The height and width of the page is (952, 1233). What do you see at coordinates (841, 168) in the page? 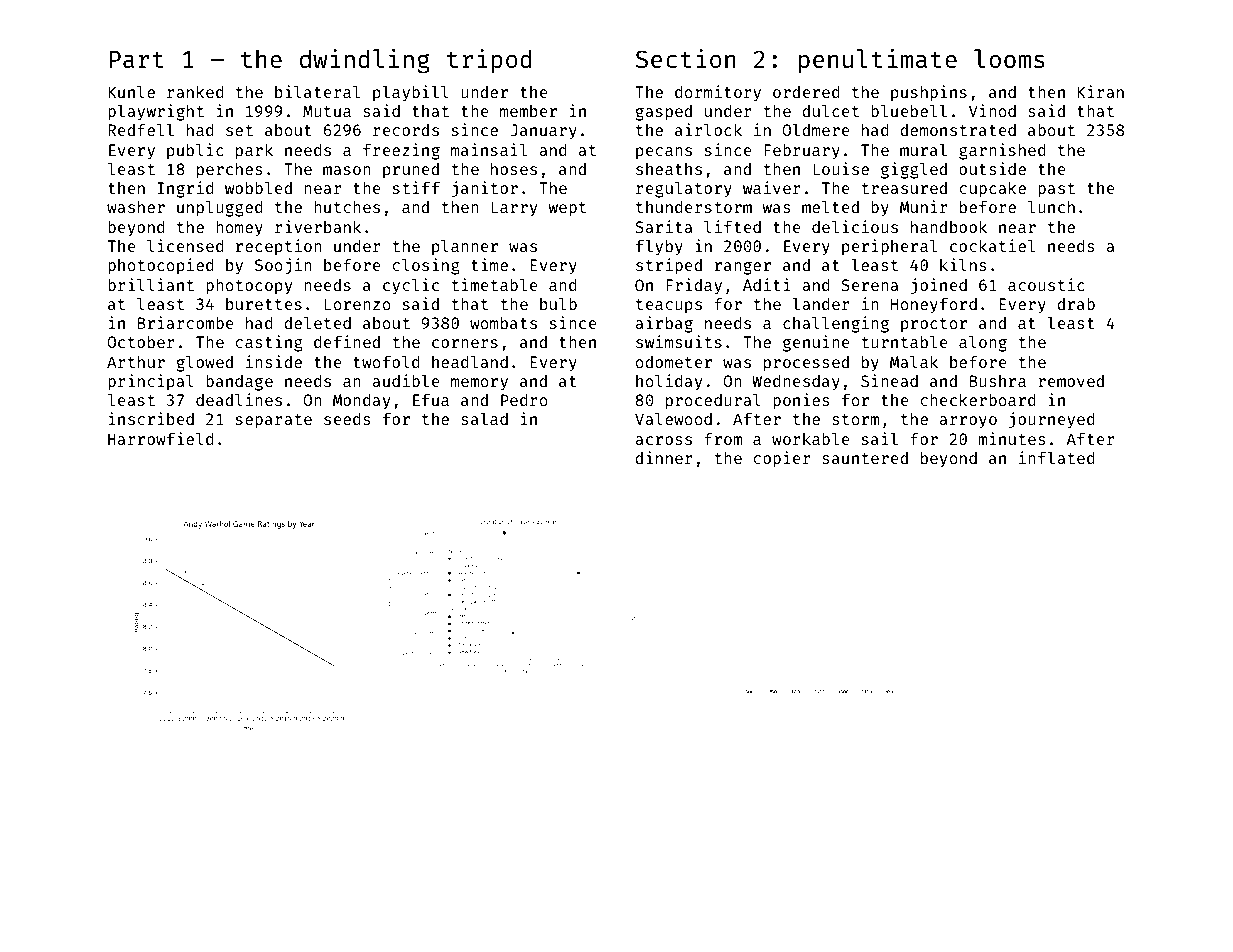
I see `Louise` at bounding box center [841, 168].
